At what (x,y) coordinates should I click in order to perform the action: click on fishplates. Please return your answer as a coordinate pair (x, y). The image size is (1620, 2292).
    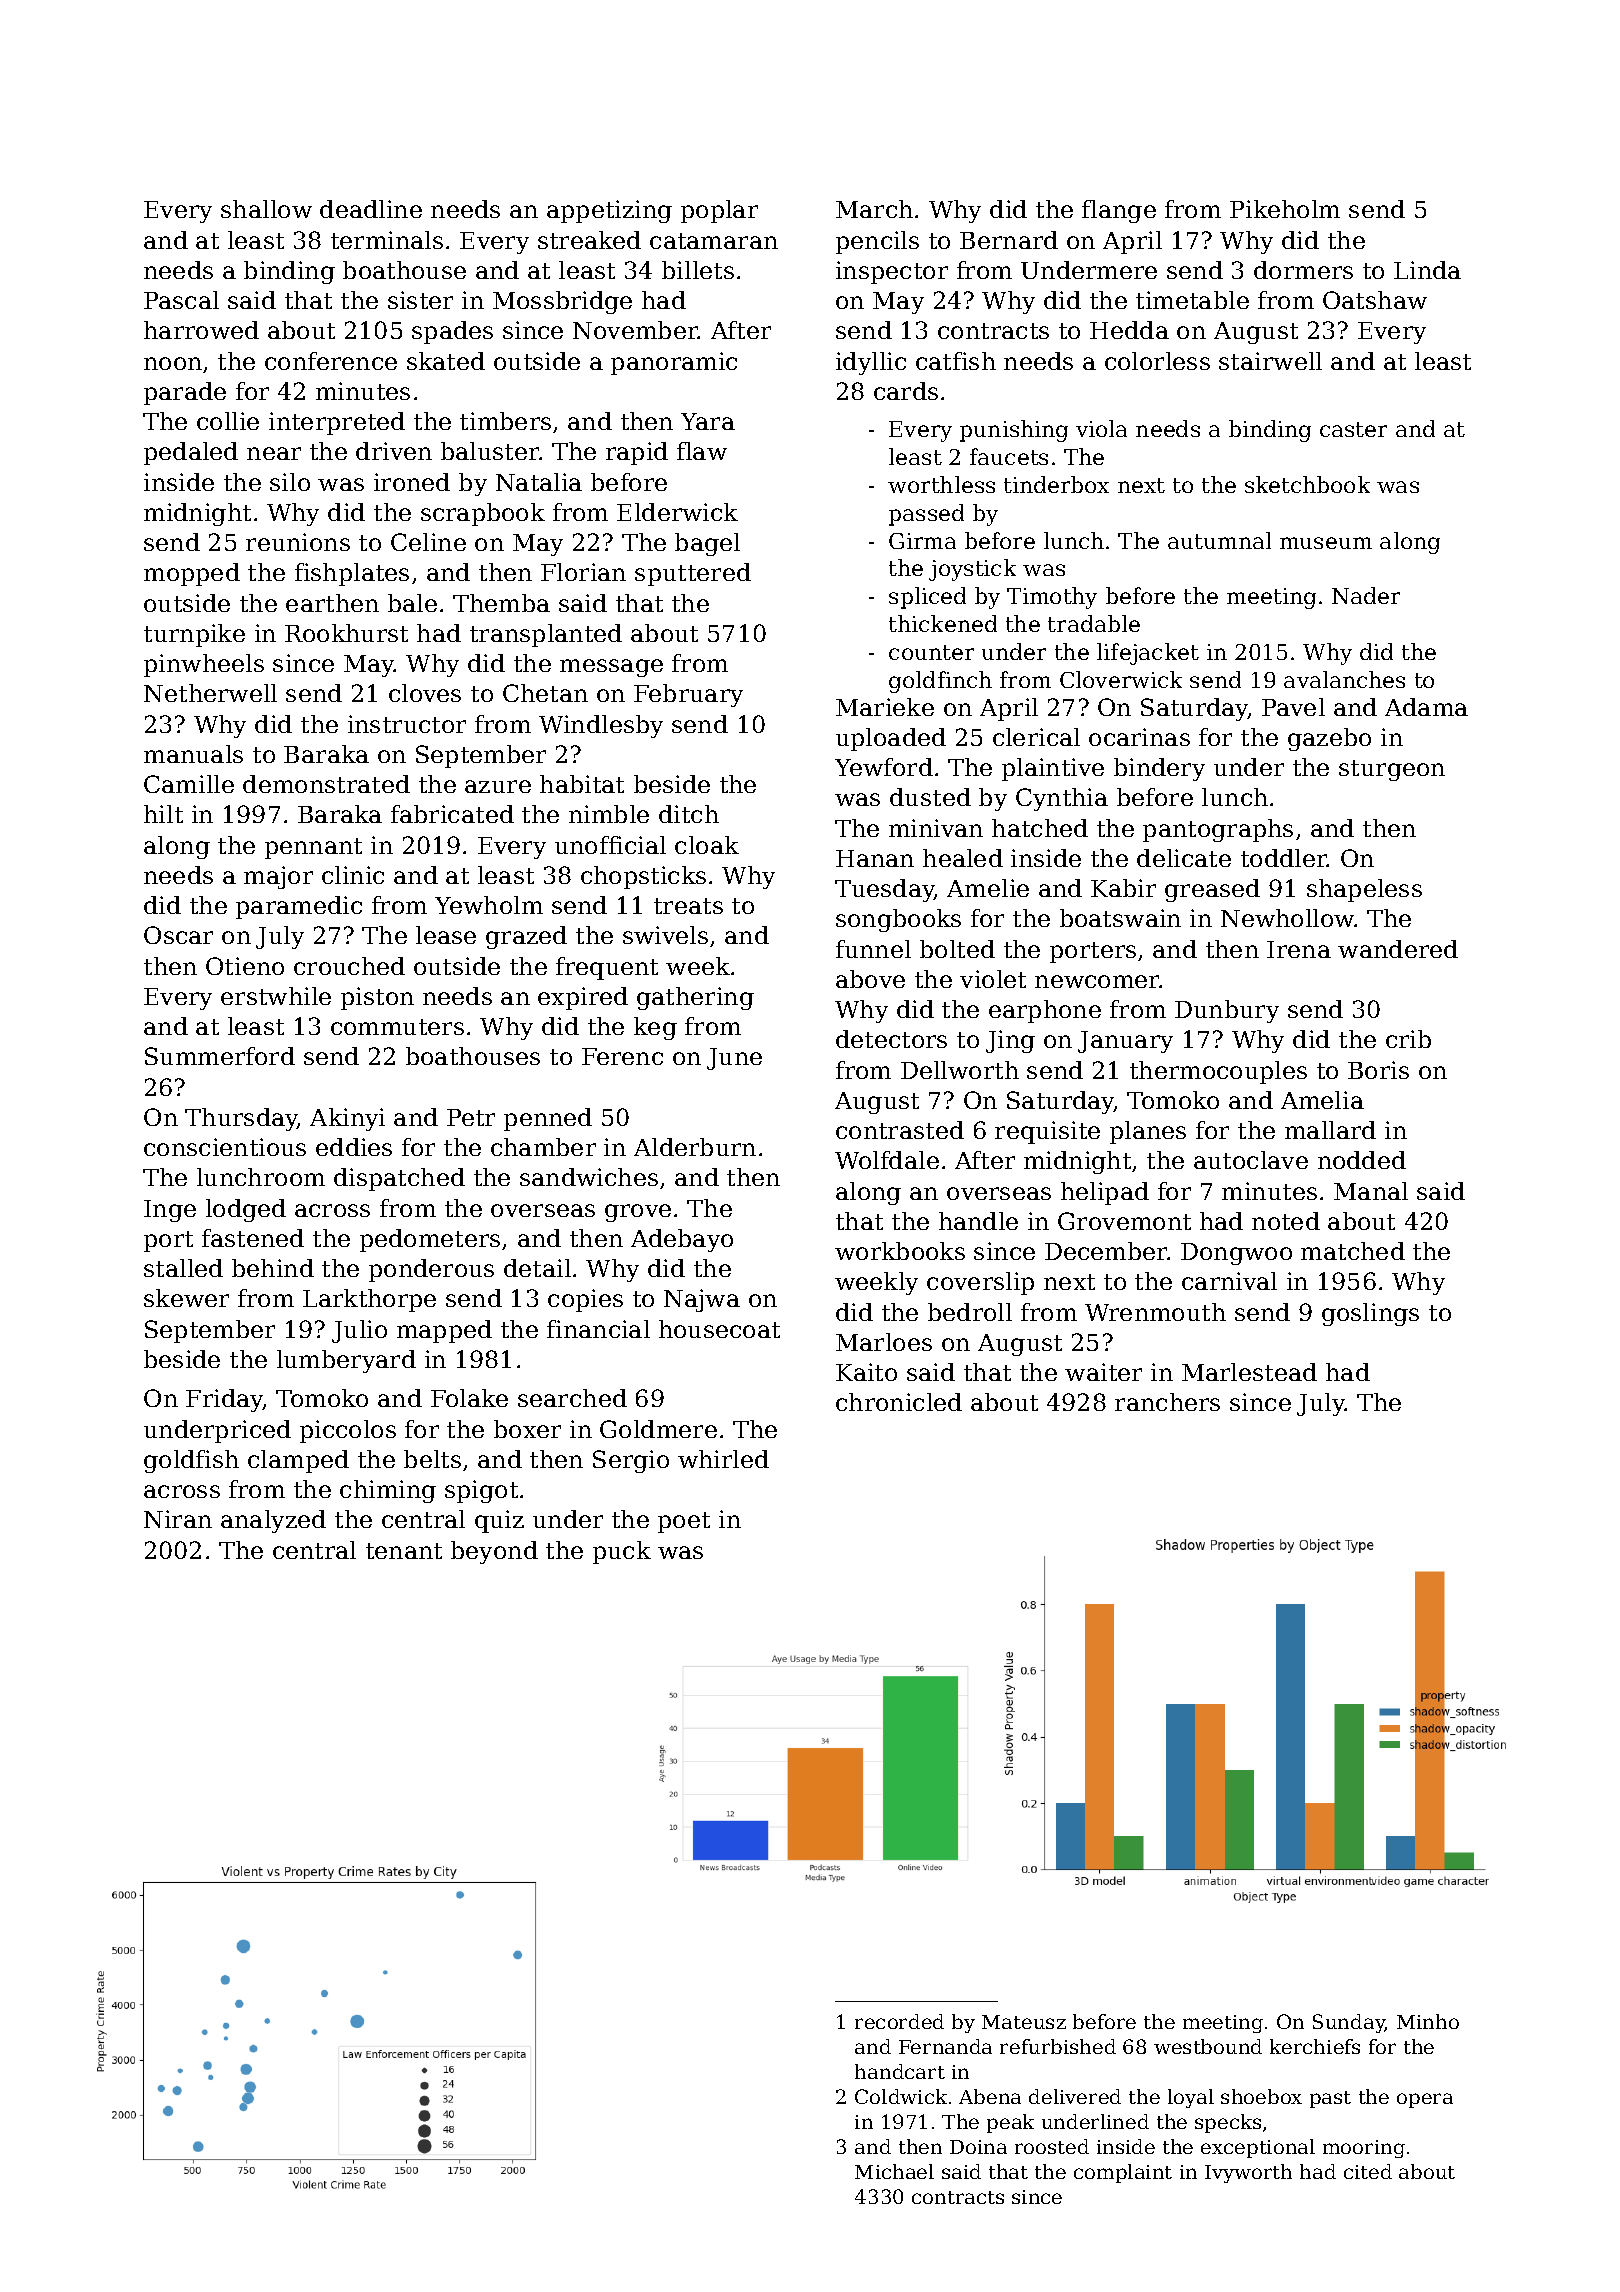
    Looking at the image, I should click on (352, 574).
